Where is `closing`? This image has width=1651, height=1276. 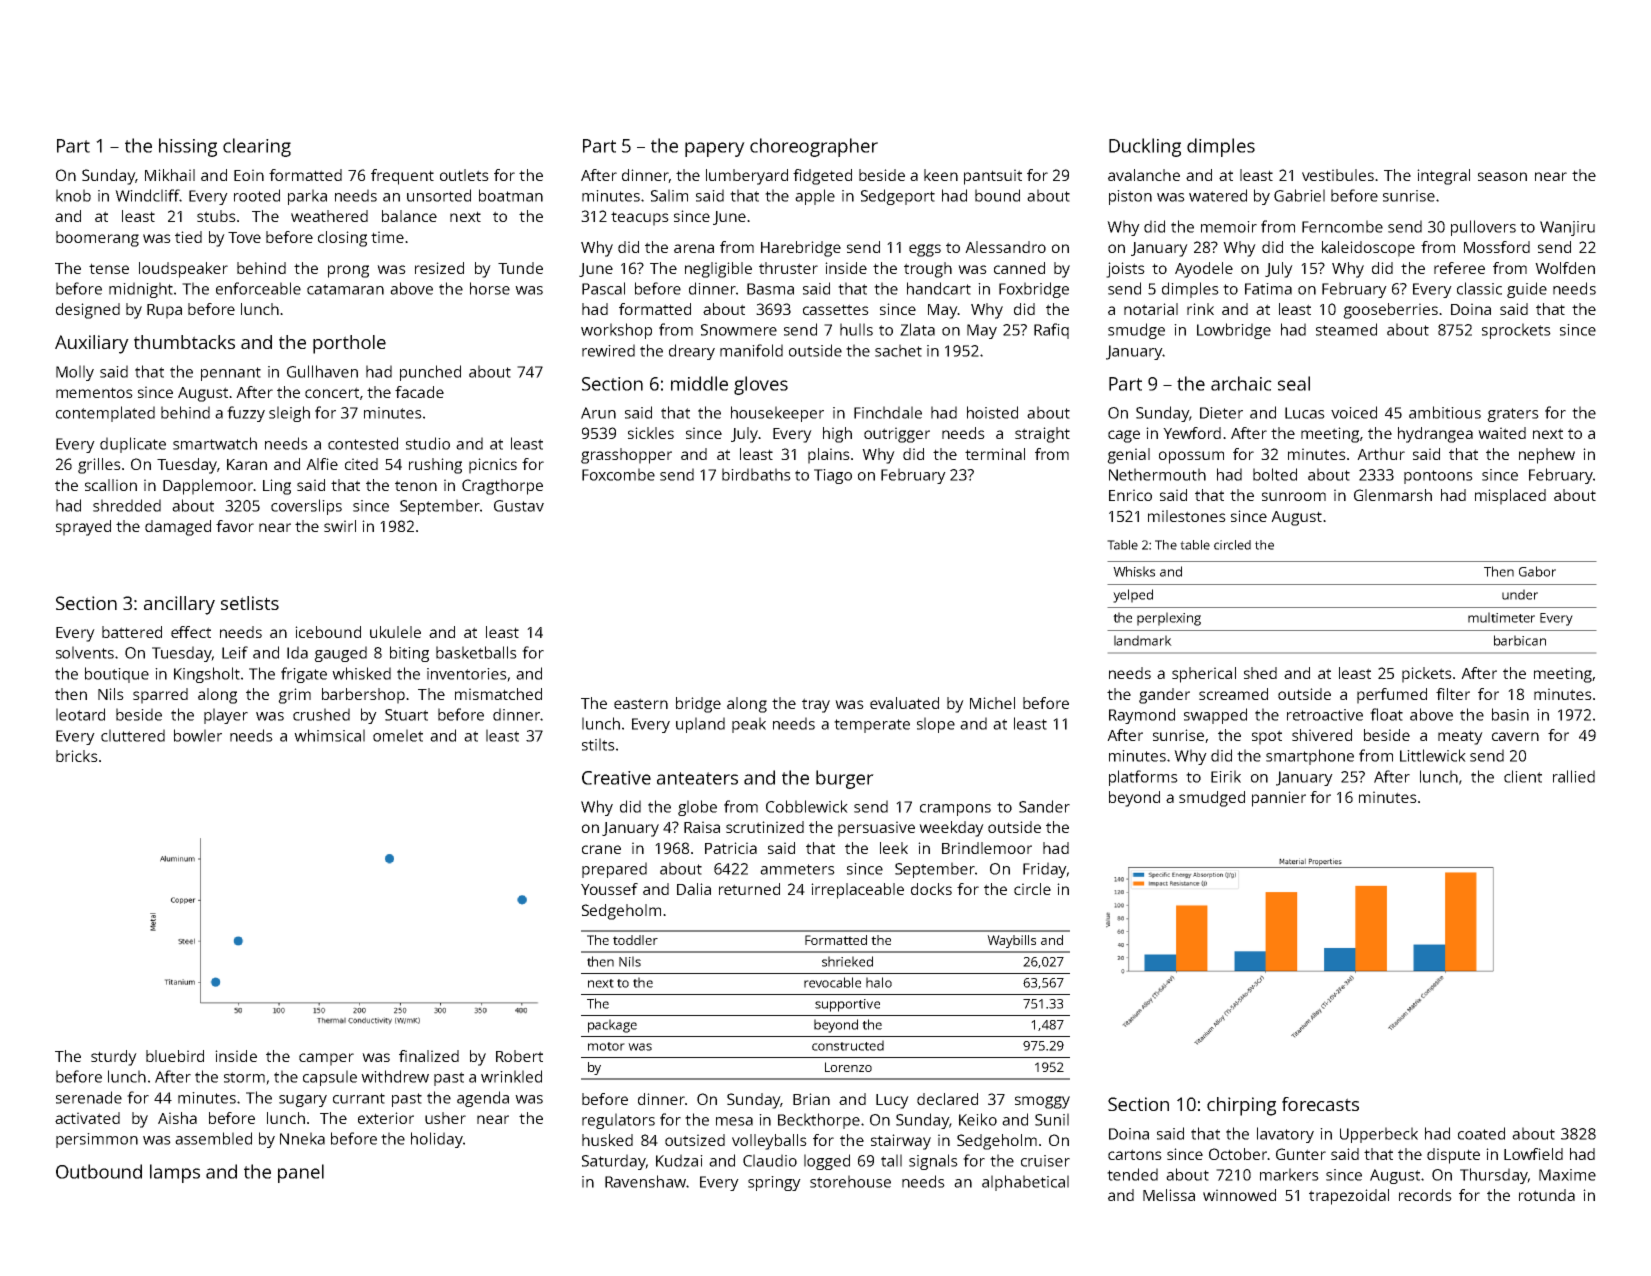
closing is located at coordinates (342, 239).
